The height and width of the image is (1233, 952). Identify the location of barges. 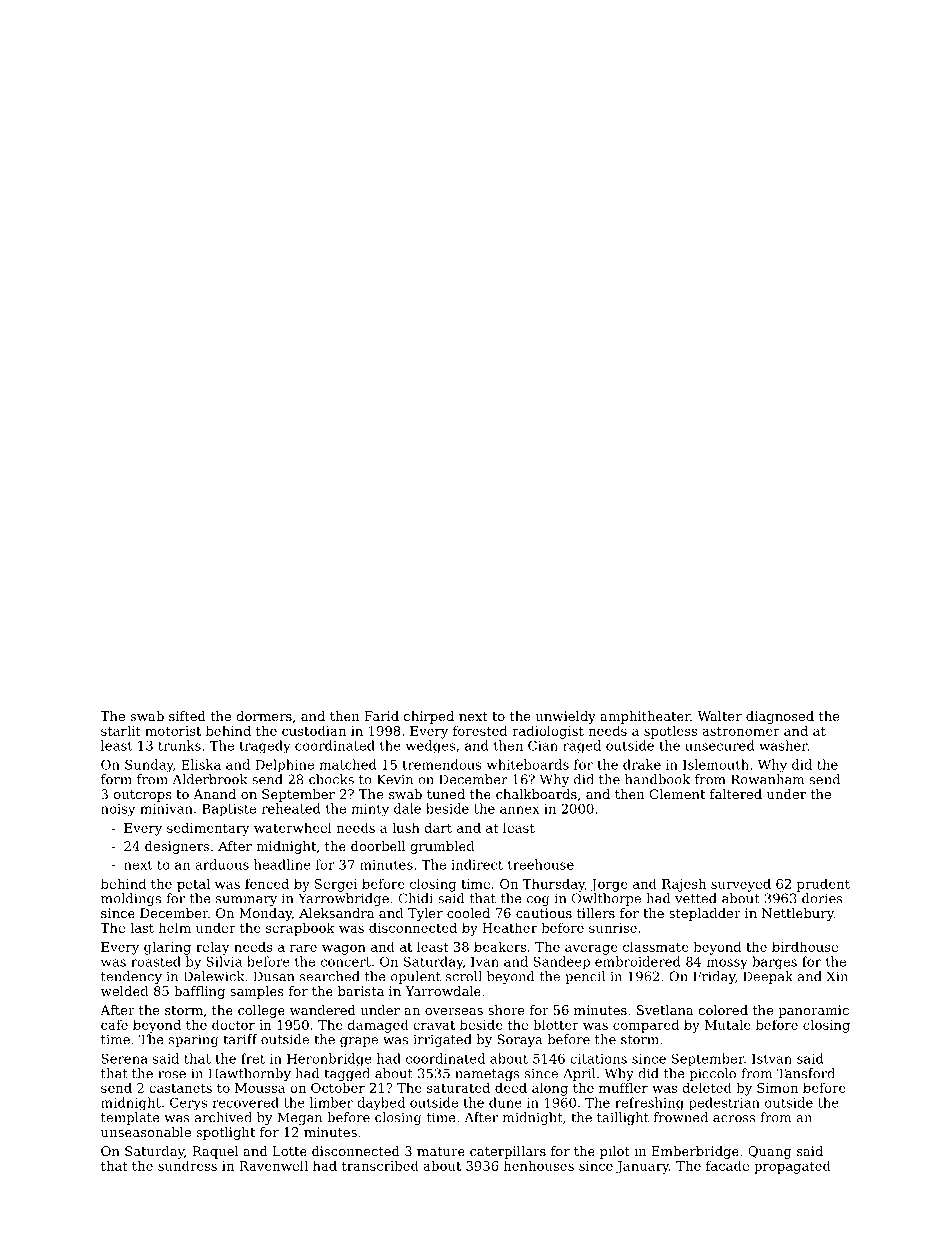
(774, 963).
